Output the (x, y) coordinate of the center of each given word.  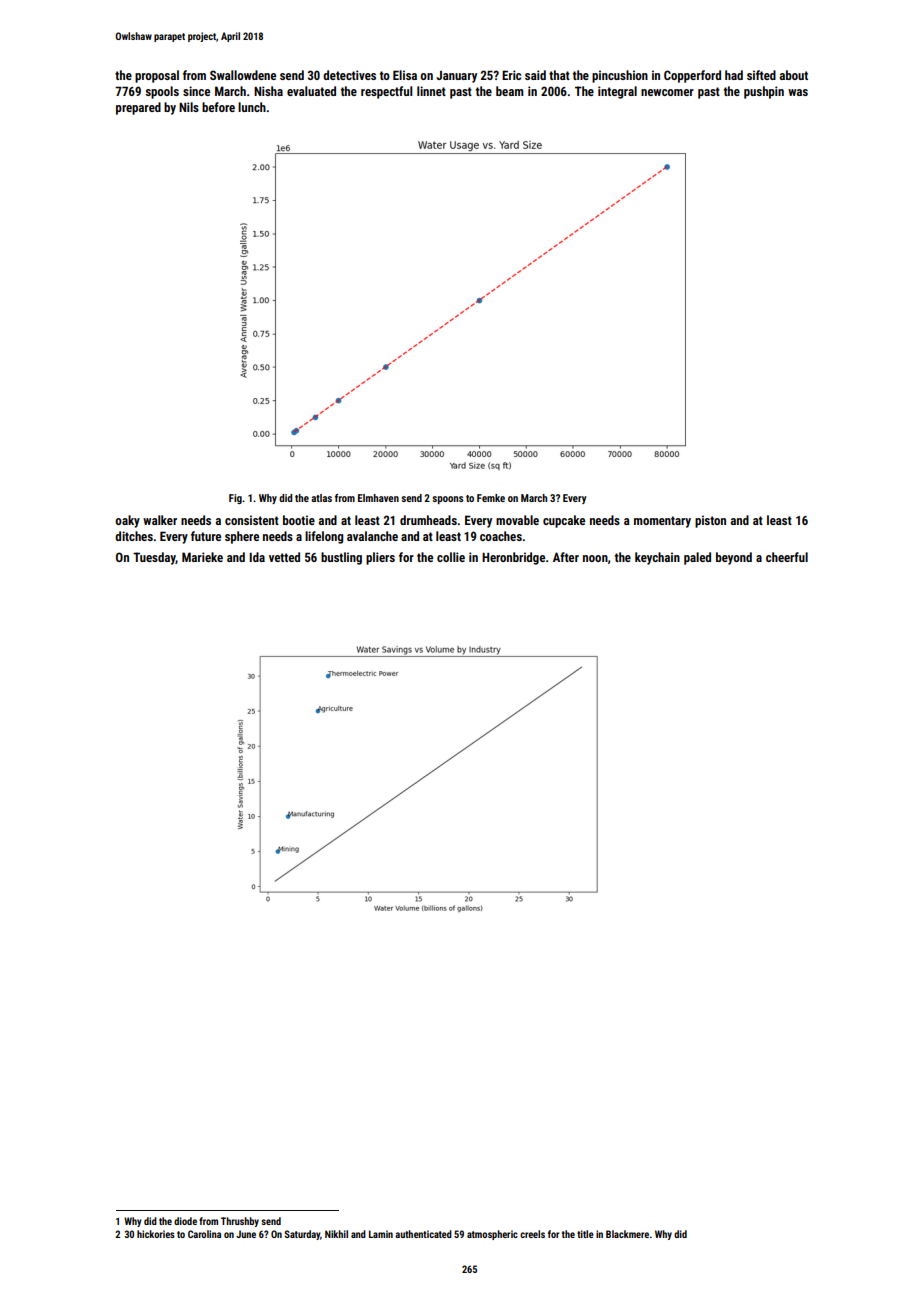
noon (595, 558)
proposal (157, 76)
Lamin (381, 1234)
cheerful (787, 557)
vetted (284, 557)
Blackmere (627, 1234)
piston (710, 521)
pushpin (764, 92)
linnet (431, 91)
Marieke (202, 557)
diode (185, 1221)
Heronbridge (513, 558)
